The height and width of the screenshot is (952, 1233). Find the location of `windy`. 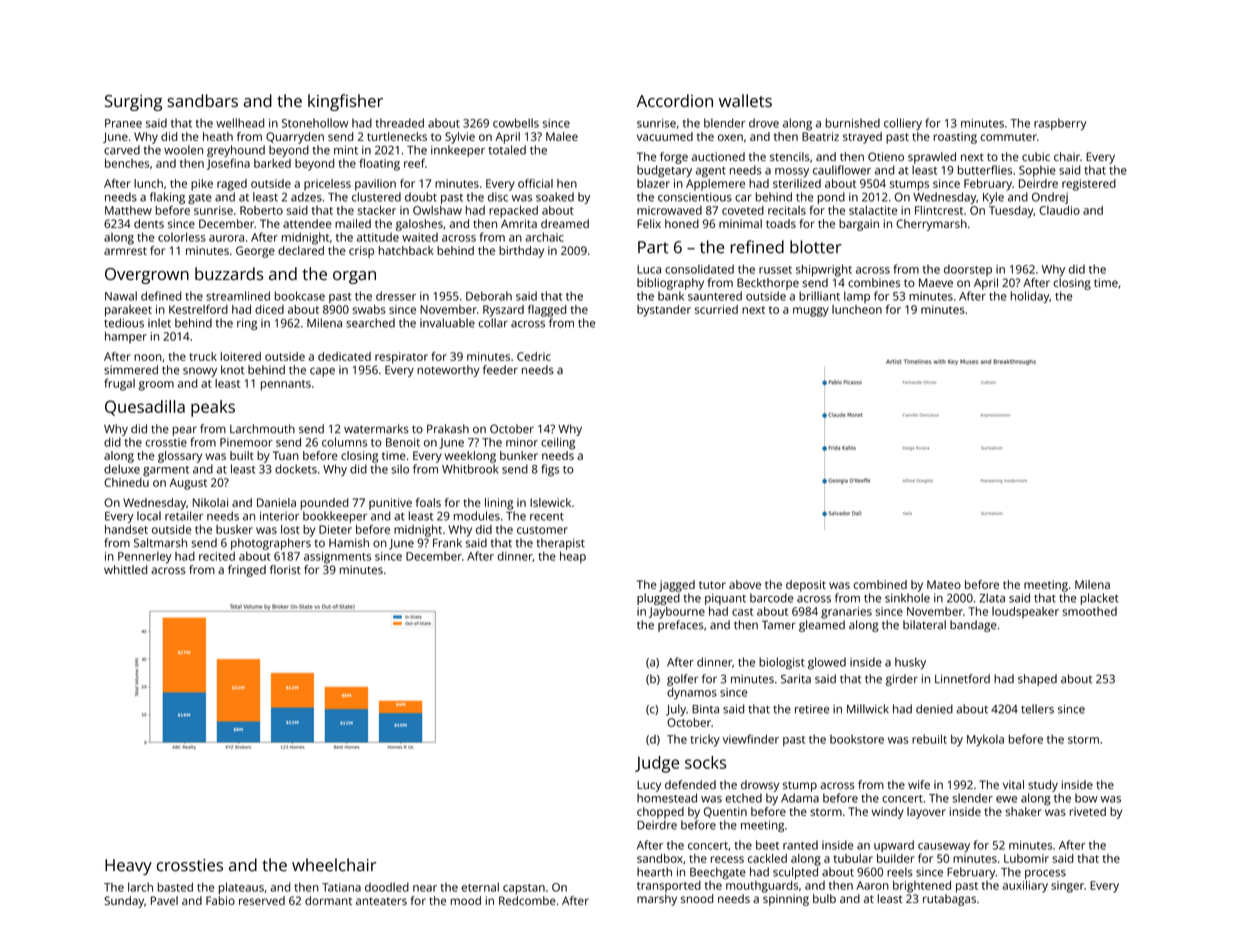

windy is located at coordinates (888, 813).
